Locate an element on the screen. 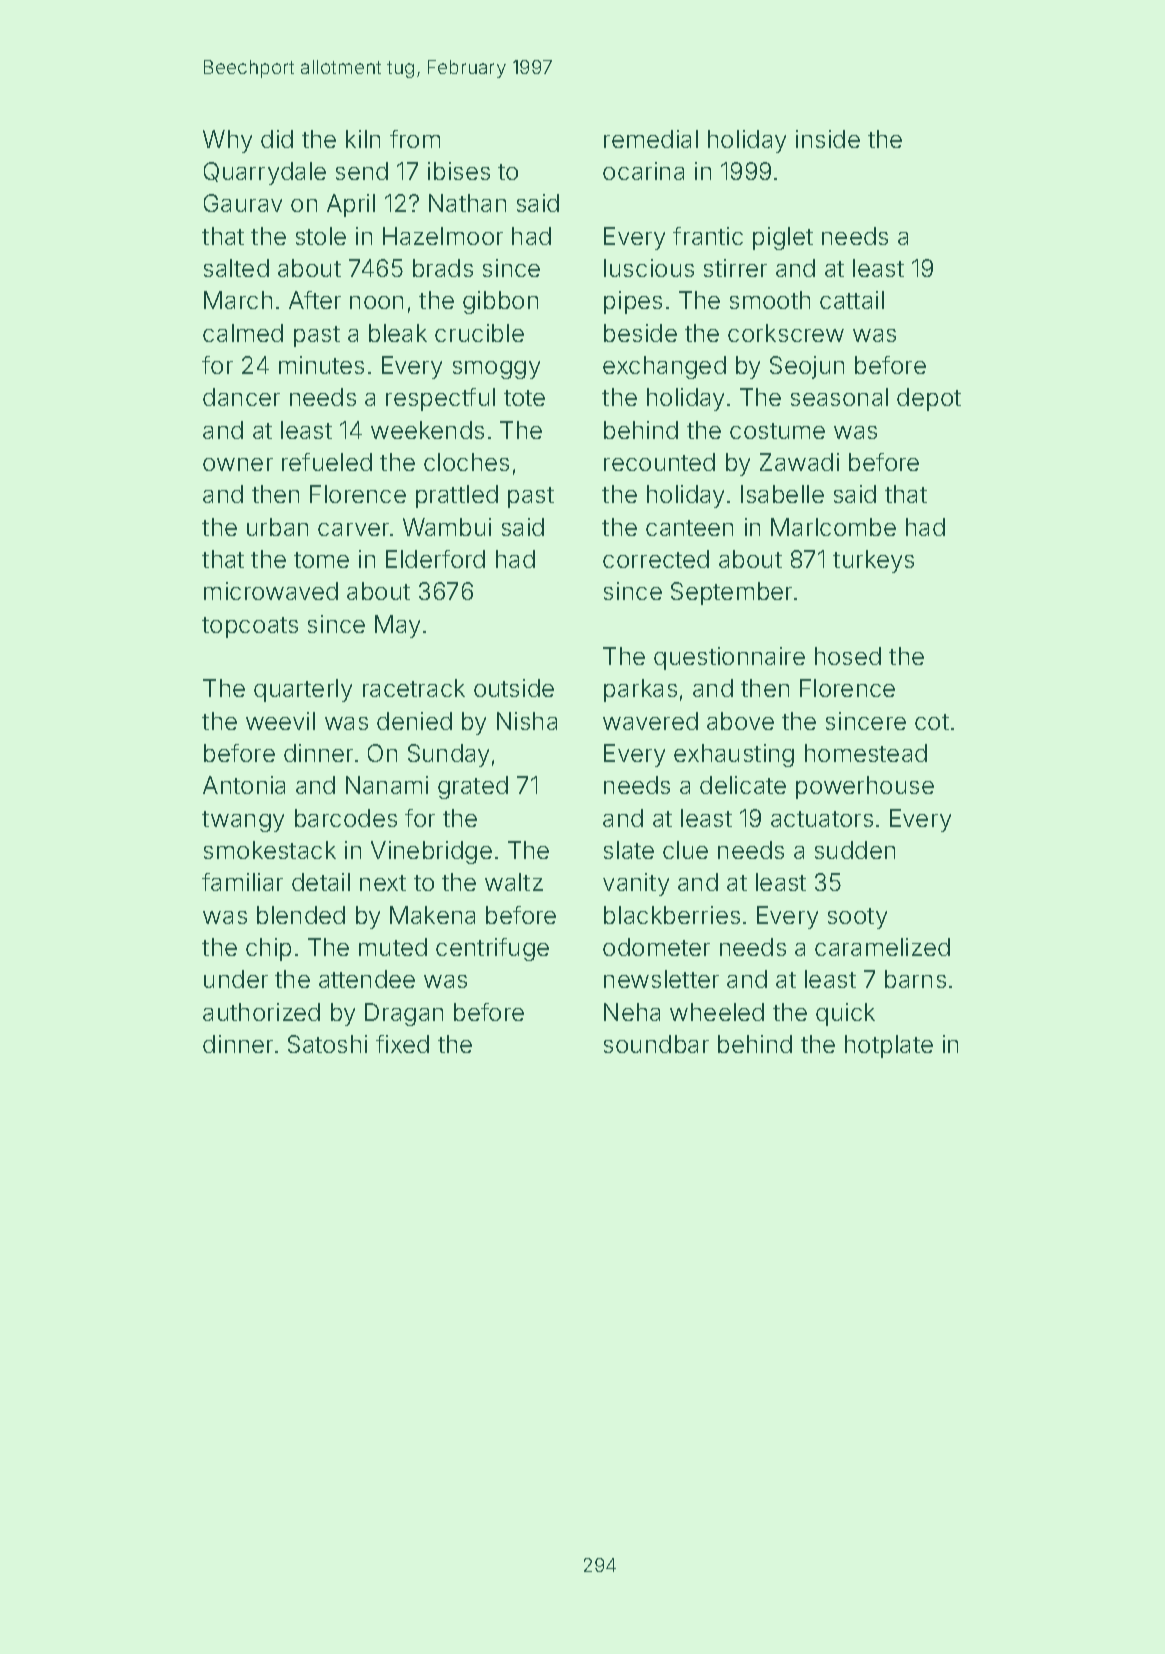 This screenshot has width=1165, height=1654. fixed is located at coordinates (402, 1044).
